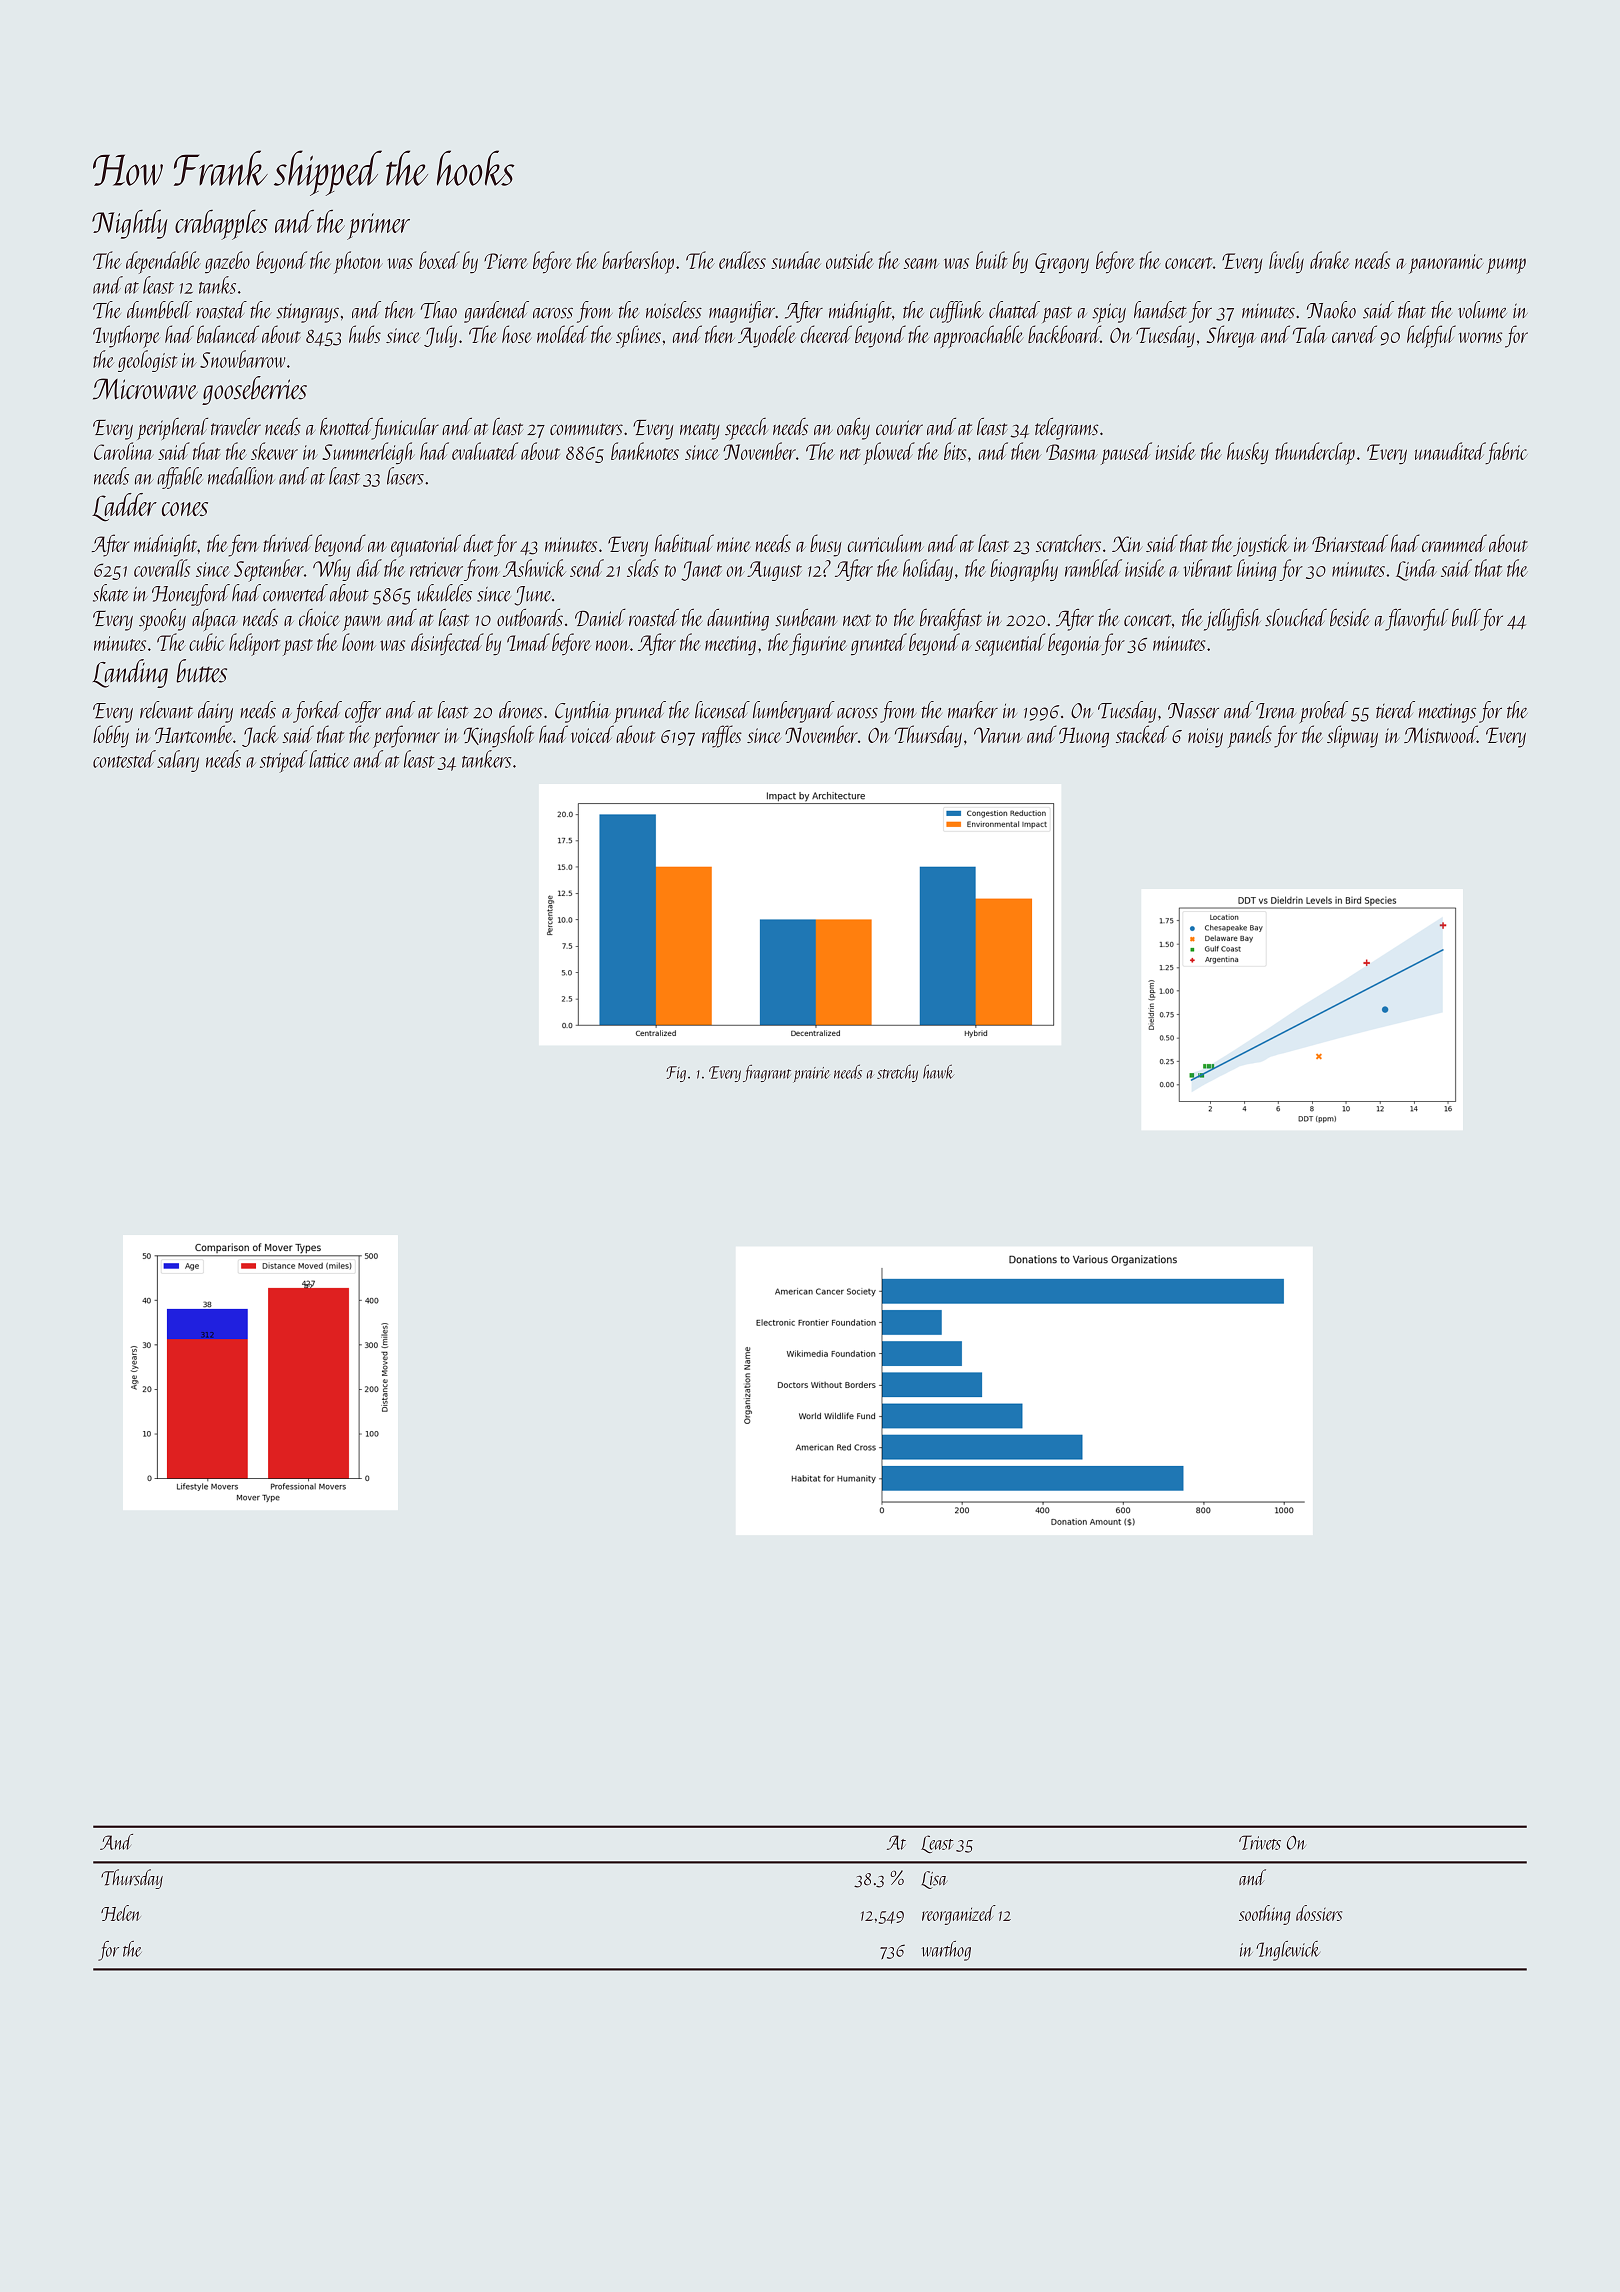  Describe the element at coordinates (818, 644) in the screenshot. I see `figurine` at that location.
